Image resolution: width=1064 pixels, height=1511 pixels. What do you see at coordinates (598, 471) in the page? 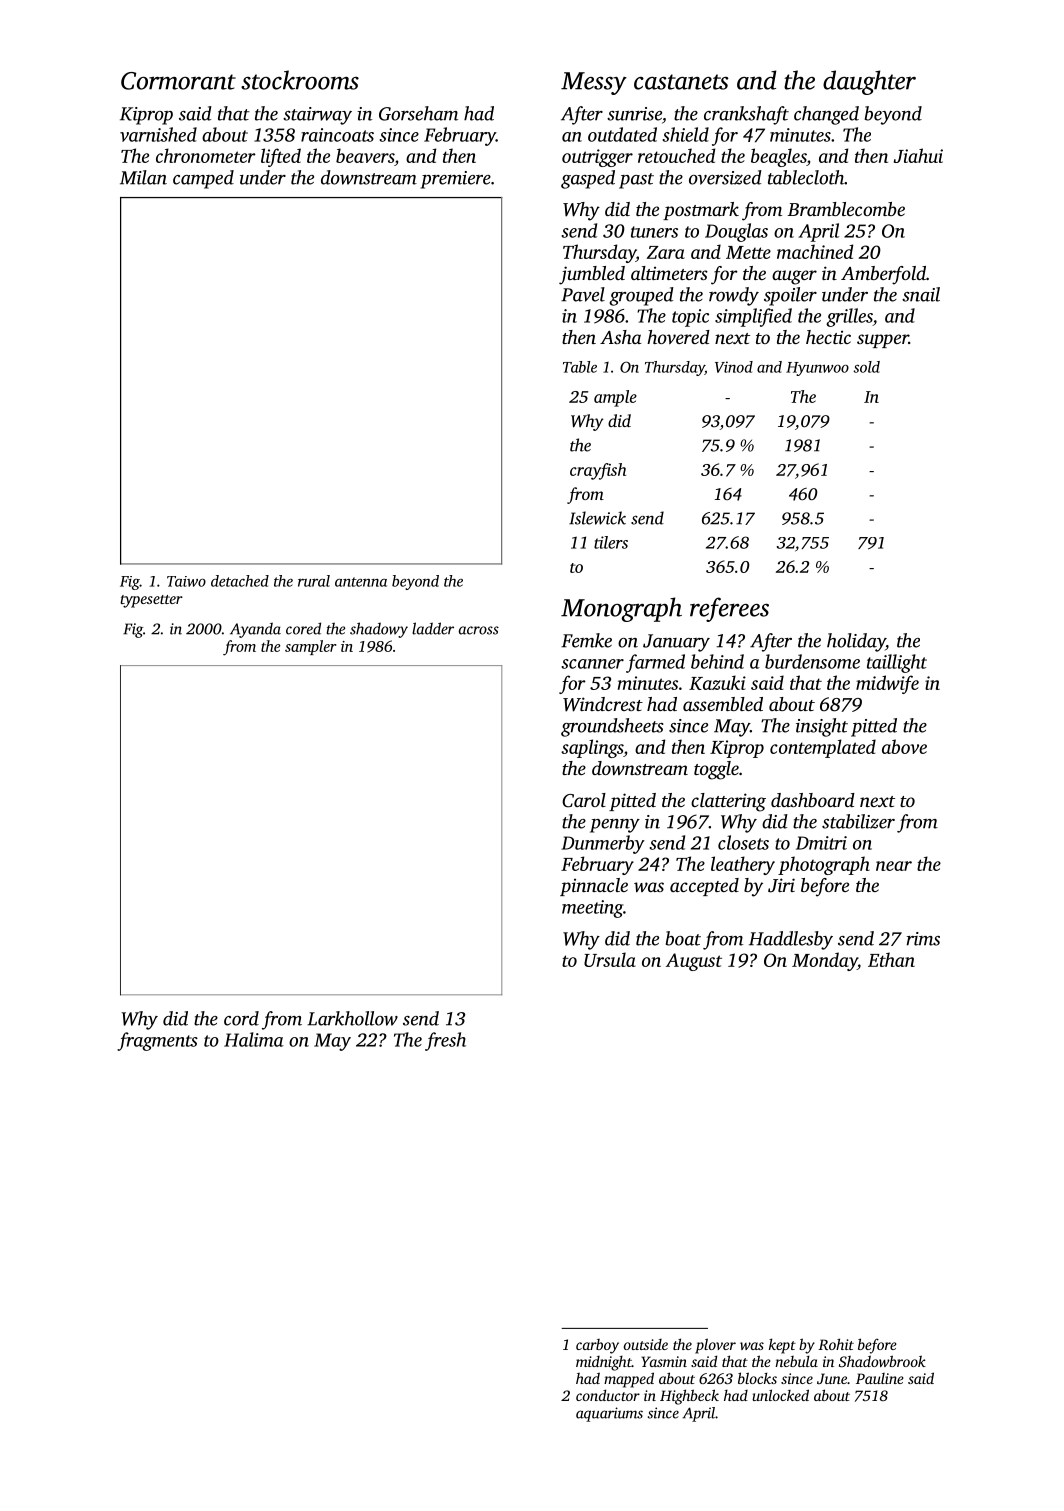
I see `crayfish` at bounding box center [598, 471].
